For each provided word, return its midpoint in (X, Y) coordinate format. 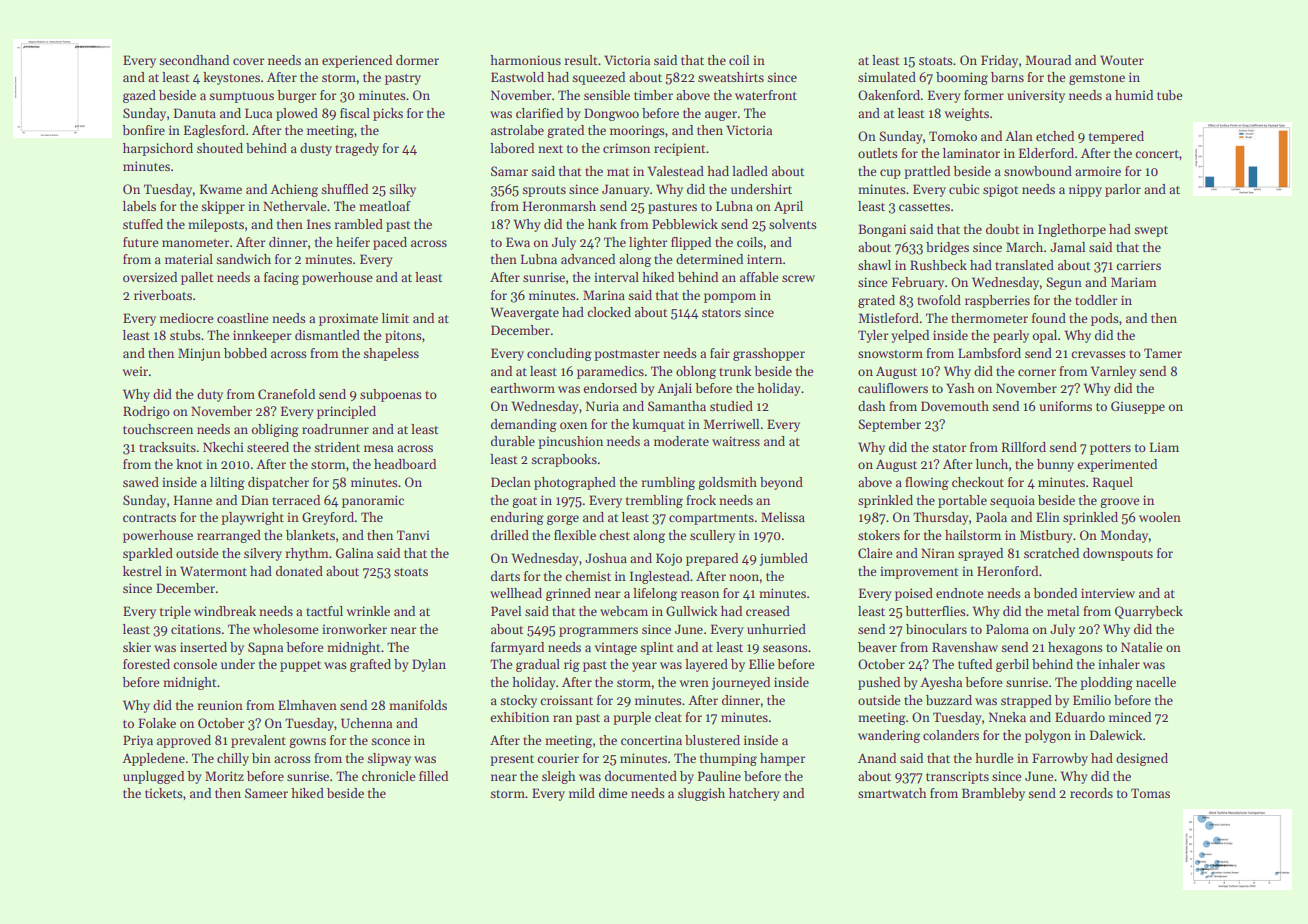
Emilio (1092, 700)
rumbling (668, 483)
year (644, 667)
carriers (1138, 265)
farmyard (517, 648)
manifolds (418, 705)
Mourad (1048, 60)
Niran (938, 553)
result (581, 60)
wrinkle (368, 611)
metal (1063, 611)
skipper (223, 207)
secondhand (194, 60)
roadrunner (335, 429)
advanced (588, 259)
